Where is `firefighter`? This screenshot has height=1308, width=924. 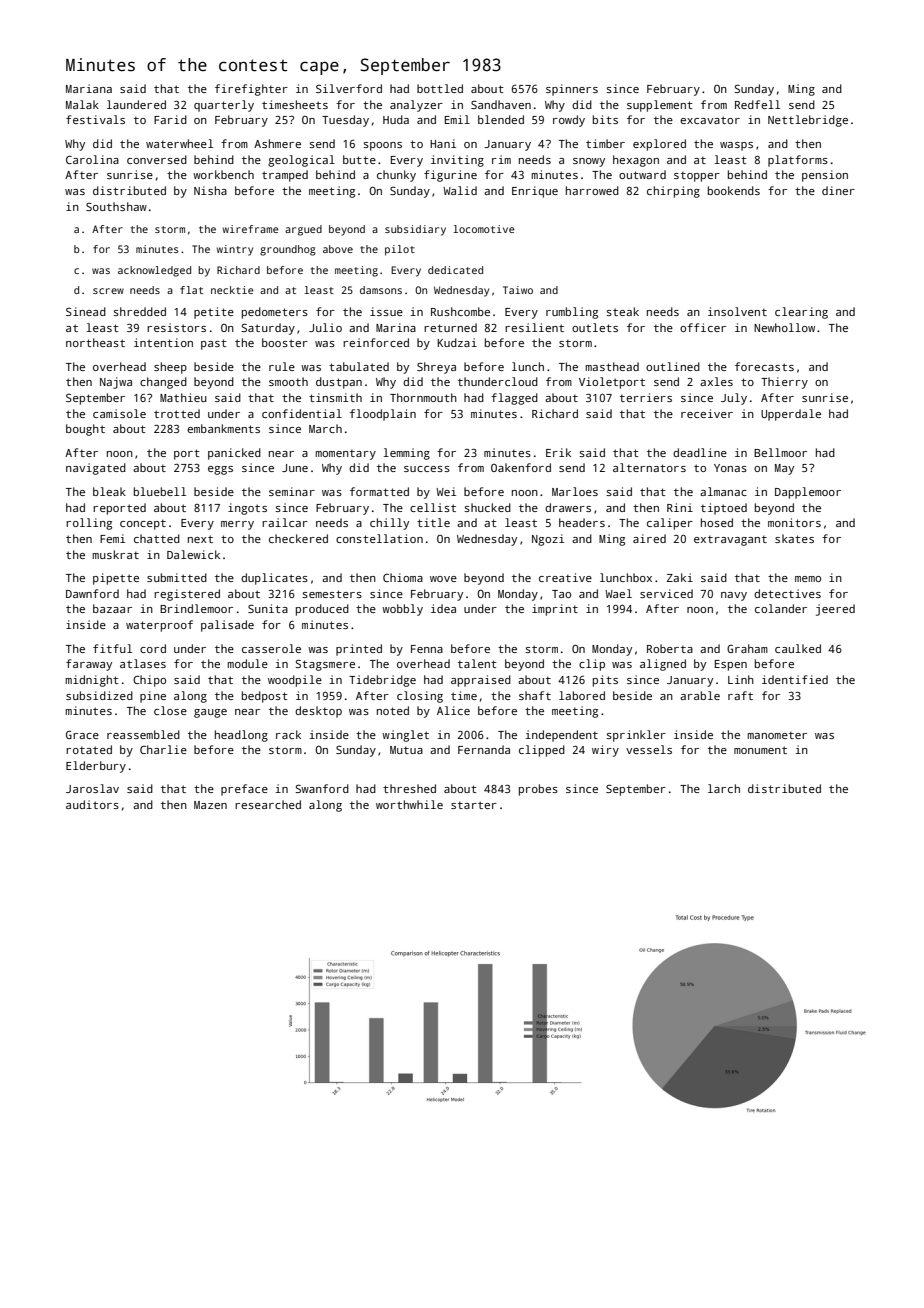
firefighter is located at coordinates (251, 90).
